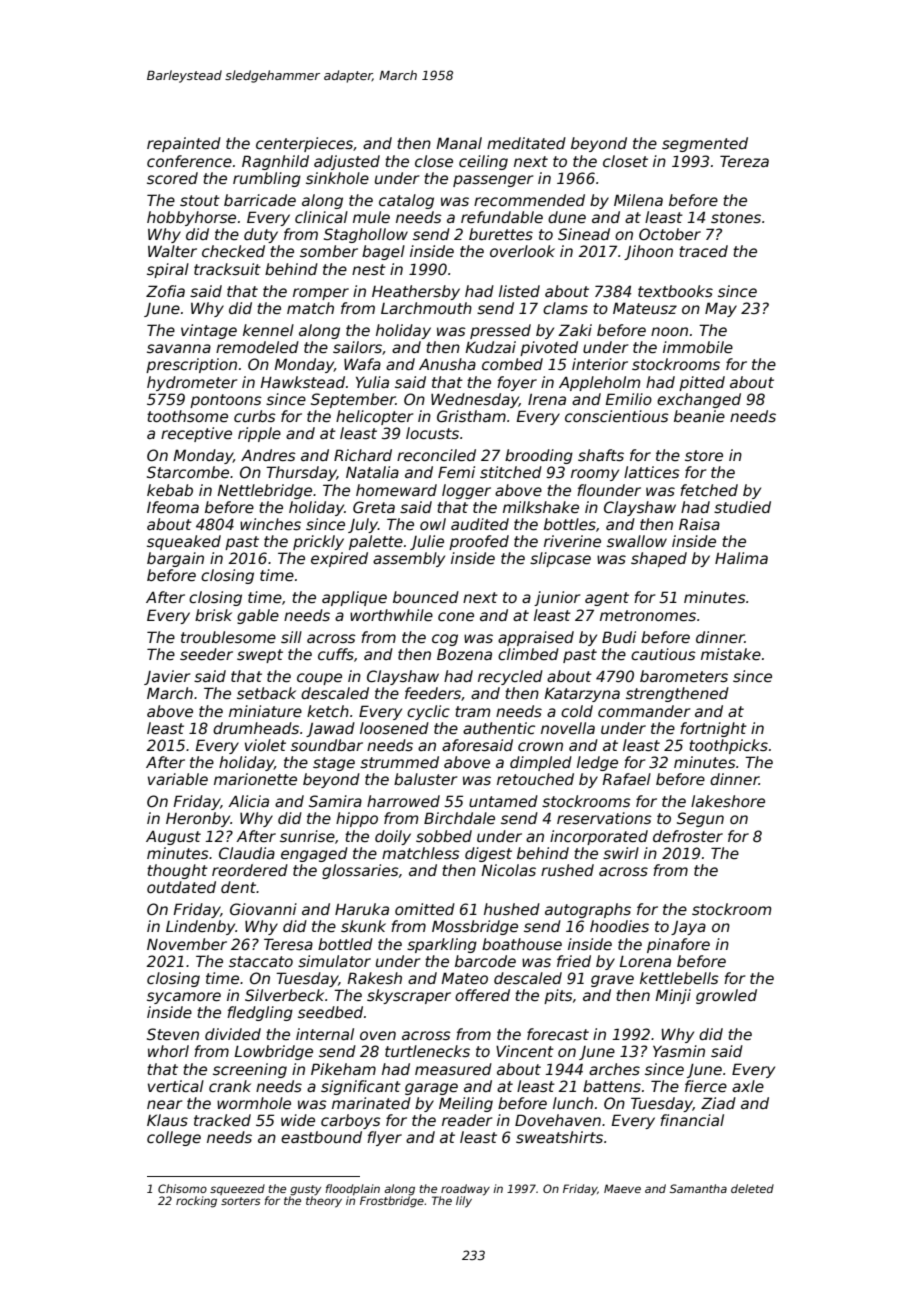 The height and width of the screenshot is (1314, 924). Describe the element at coordinates (403, 801) in the screenshot. I see `harrowed` at that location.
